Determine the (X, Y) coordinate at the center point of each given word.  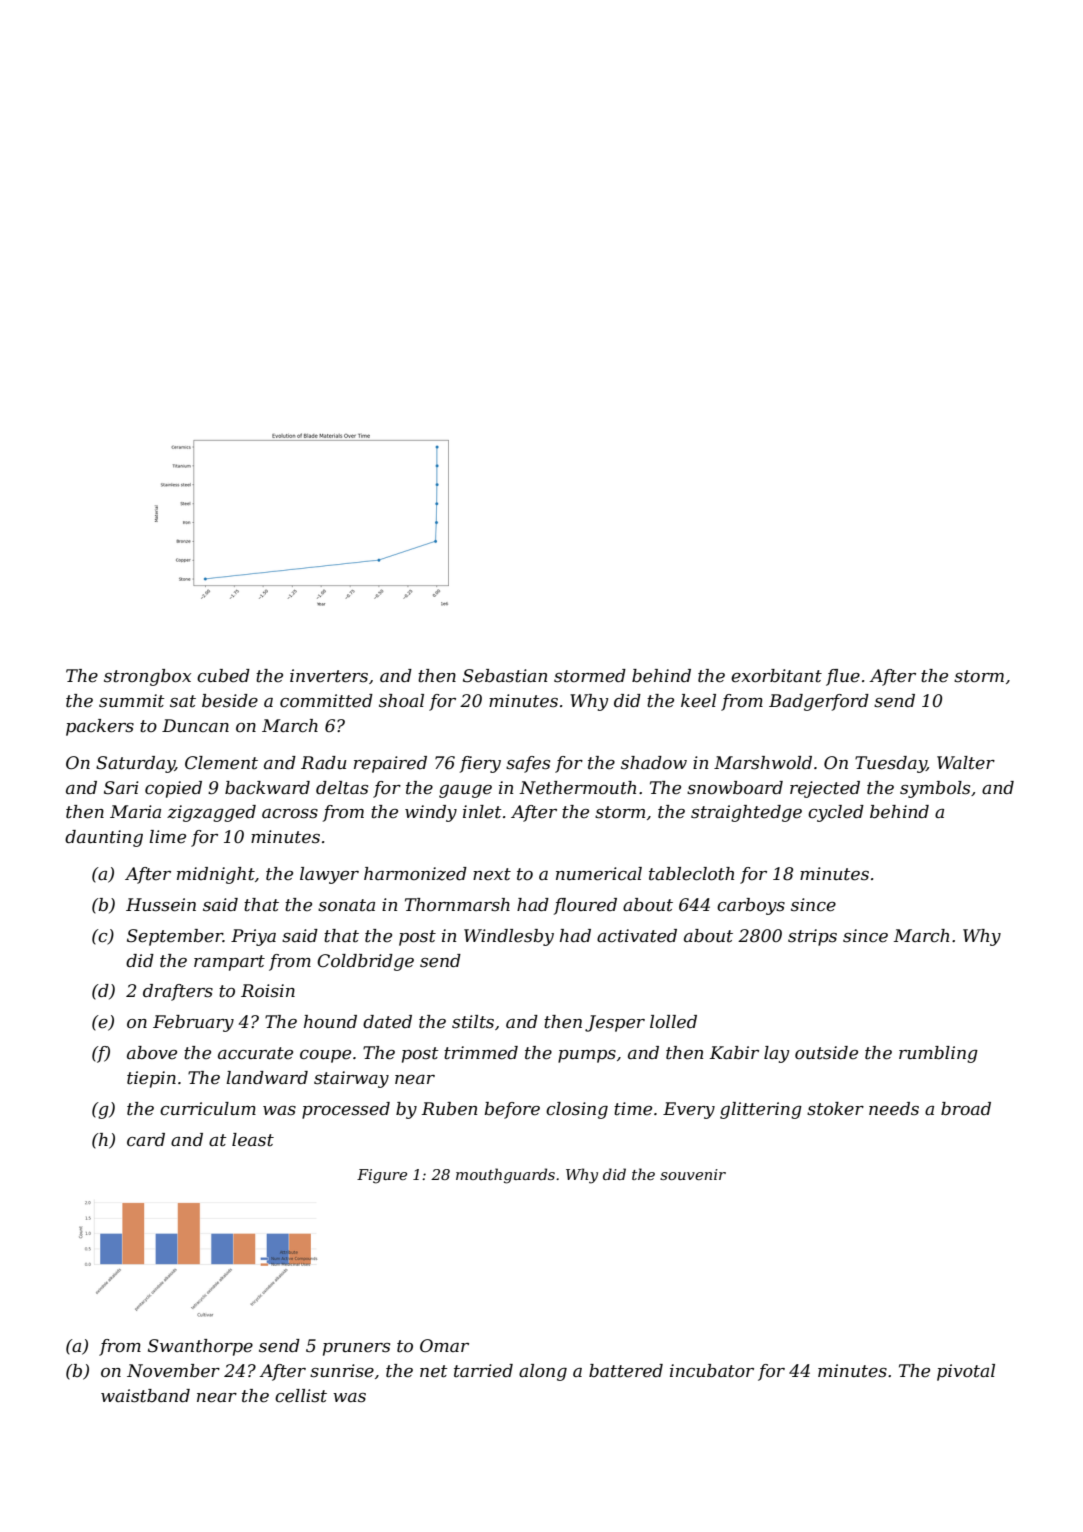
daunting (104, 838)
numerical (599, 874)
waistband (145, 1396)
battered (626, 1371)
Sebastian (505, 676)
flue (843, 677)
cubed (223, 676)
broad (966, 1108)
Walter (966, 763)
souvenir (693, 1174)
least (253, 1140)
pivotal (966, 1372)
